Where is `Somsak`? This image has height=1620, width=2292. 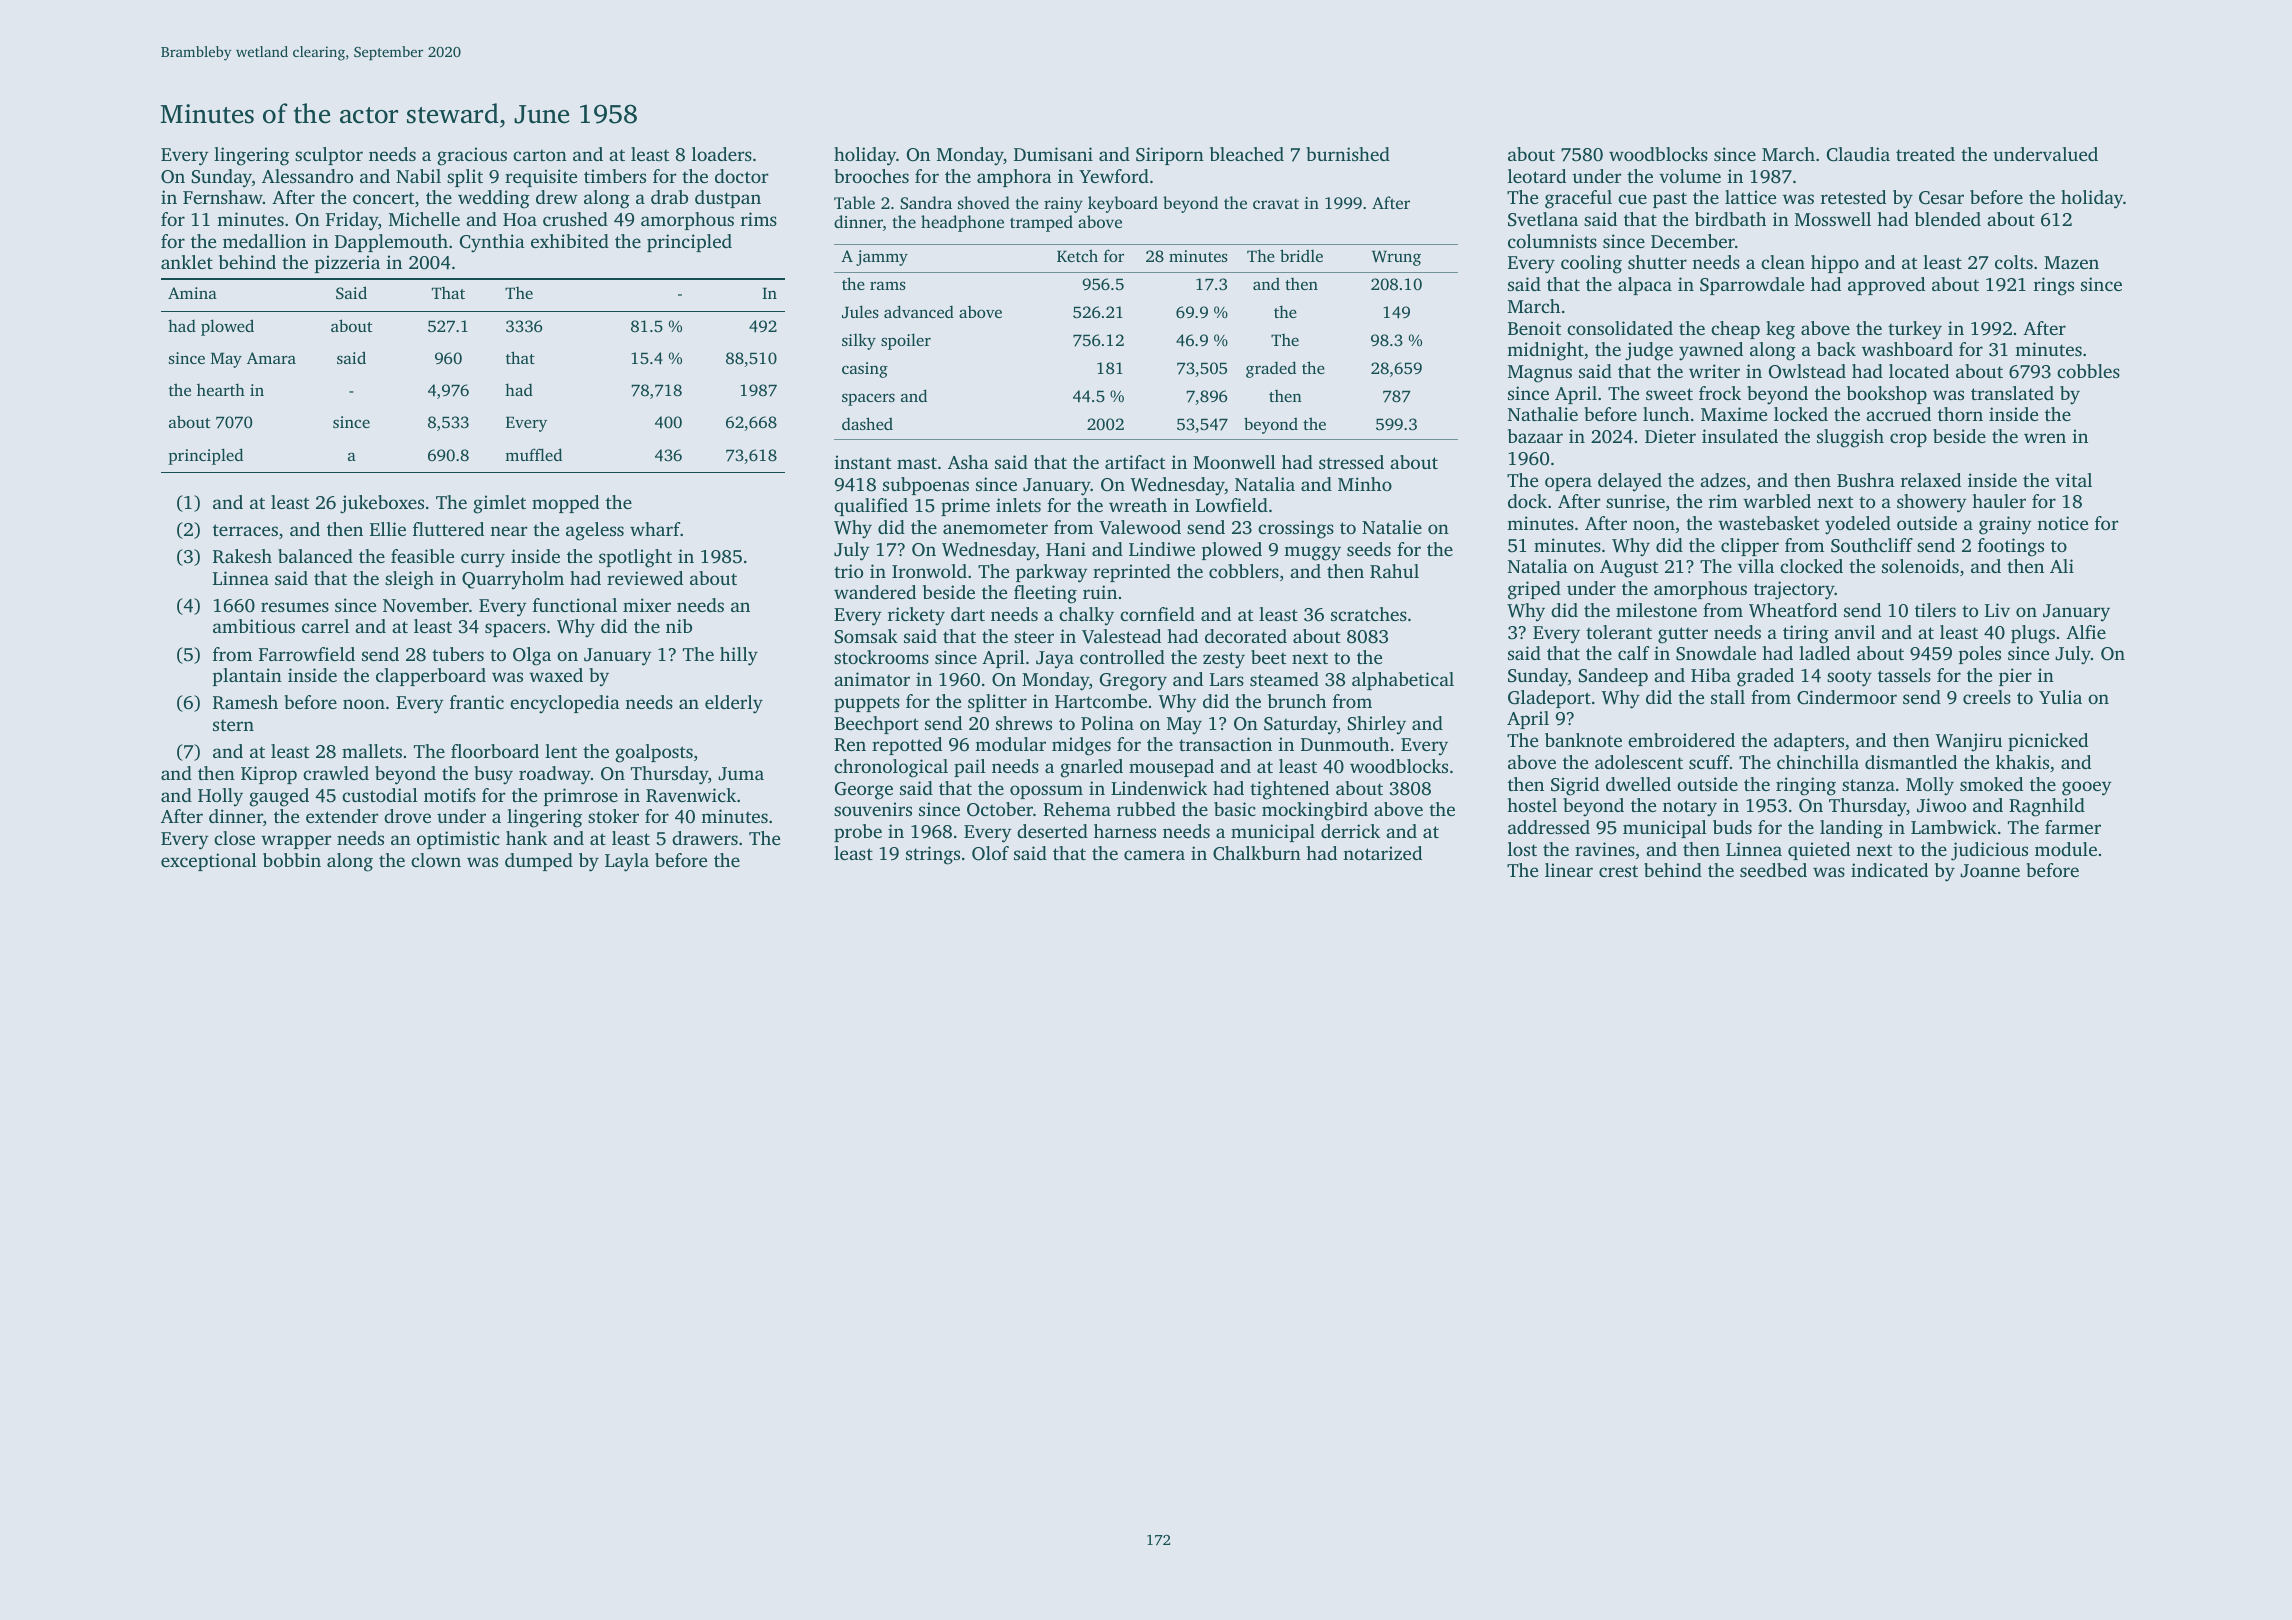
Somsak is located at coordinates (866, 636).
